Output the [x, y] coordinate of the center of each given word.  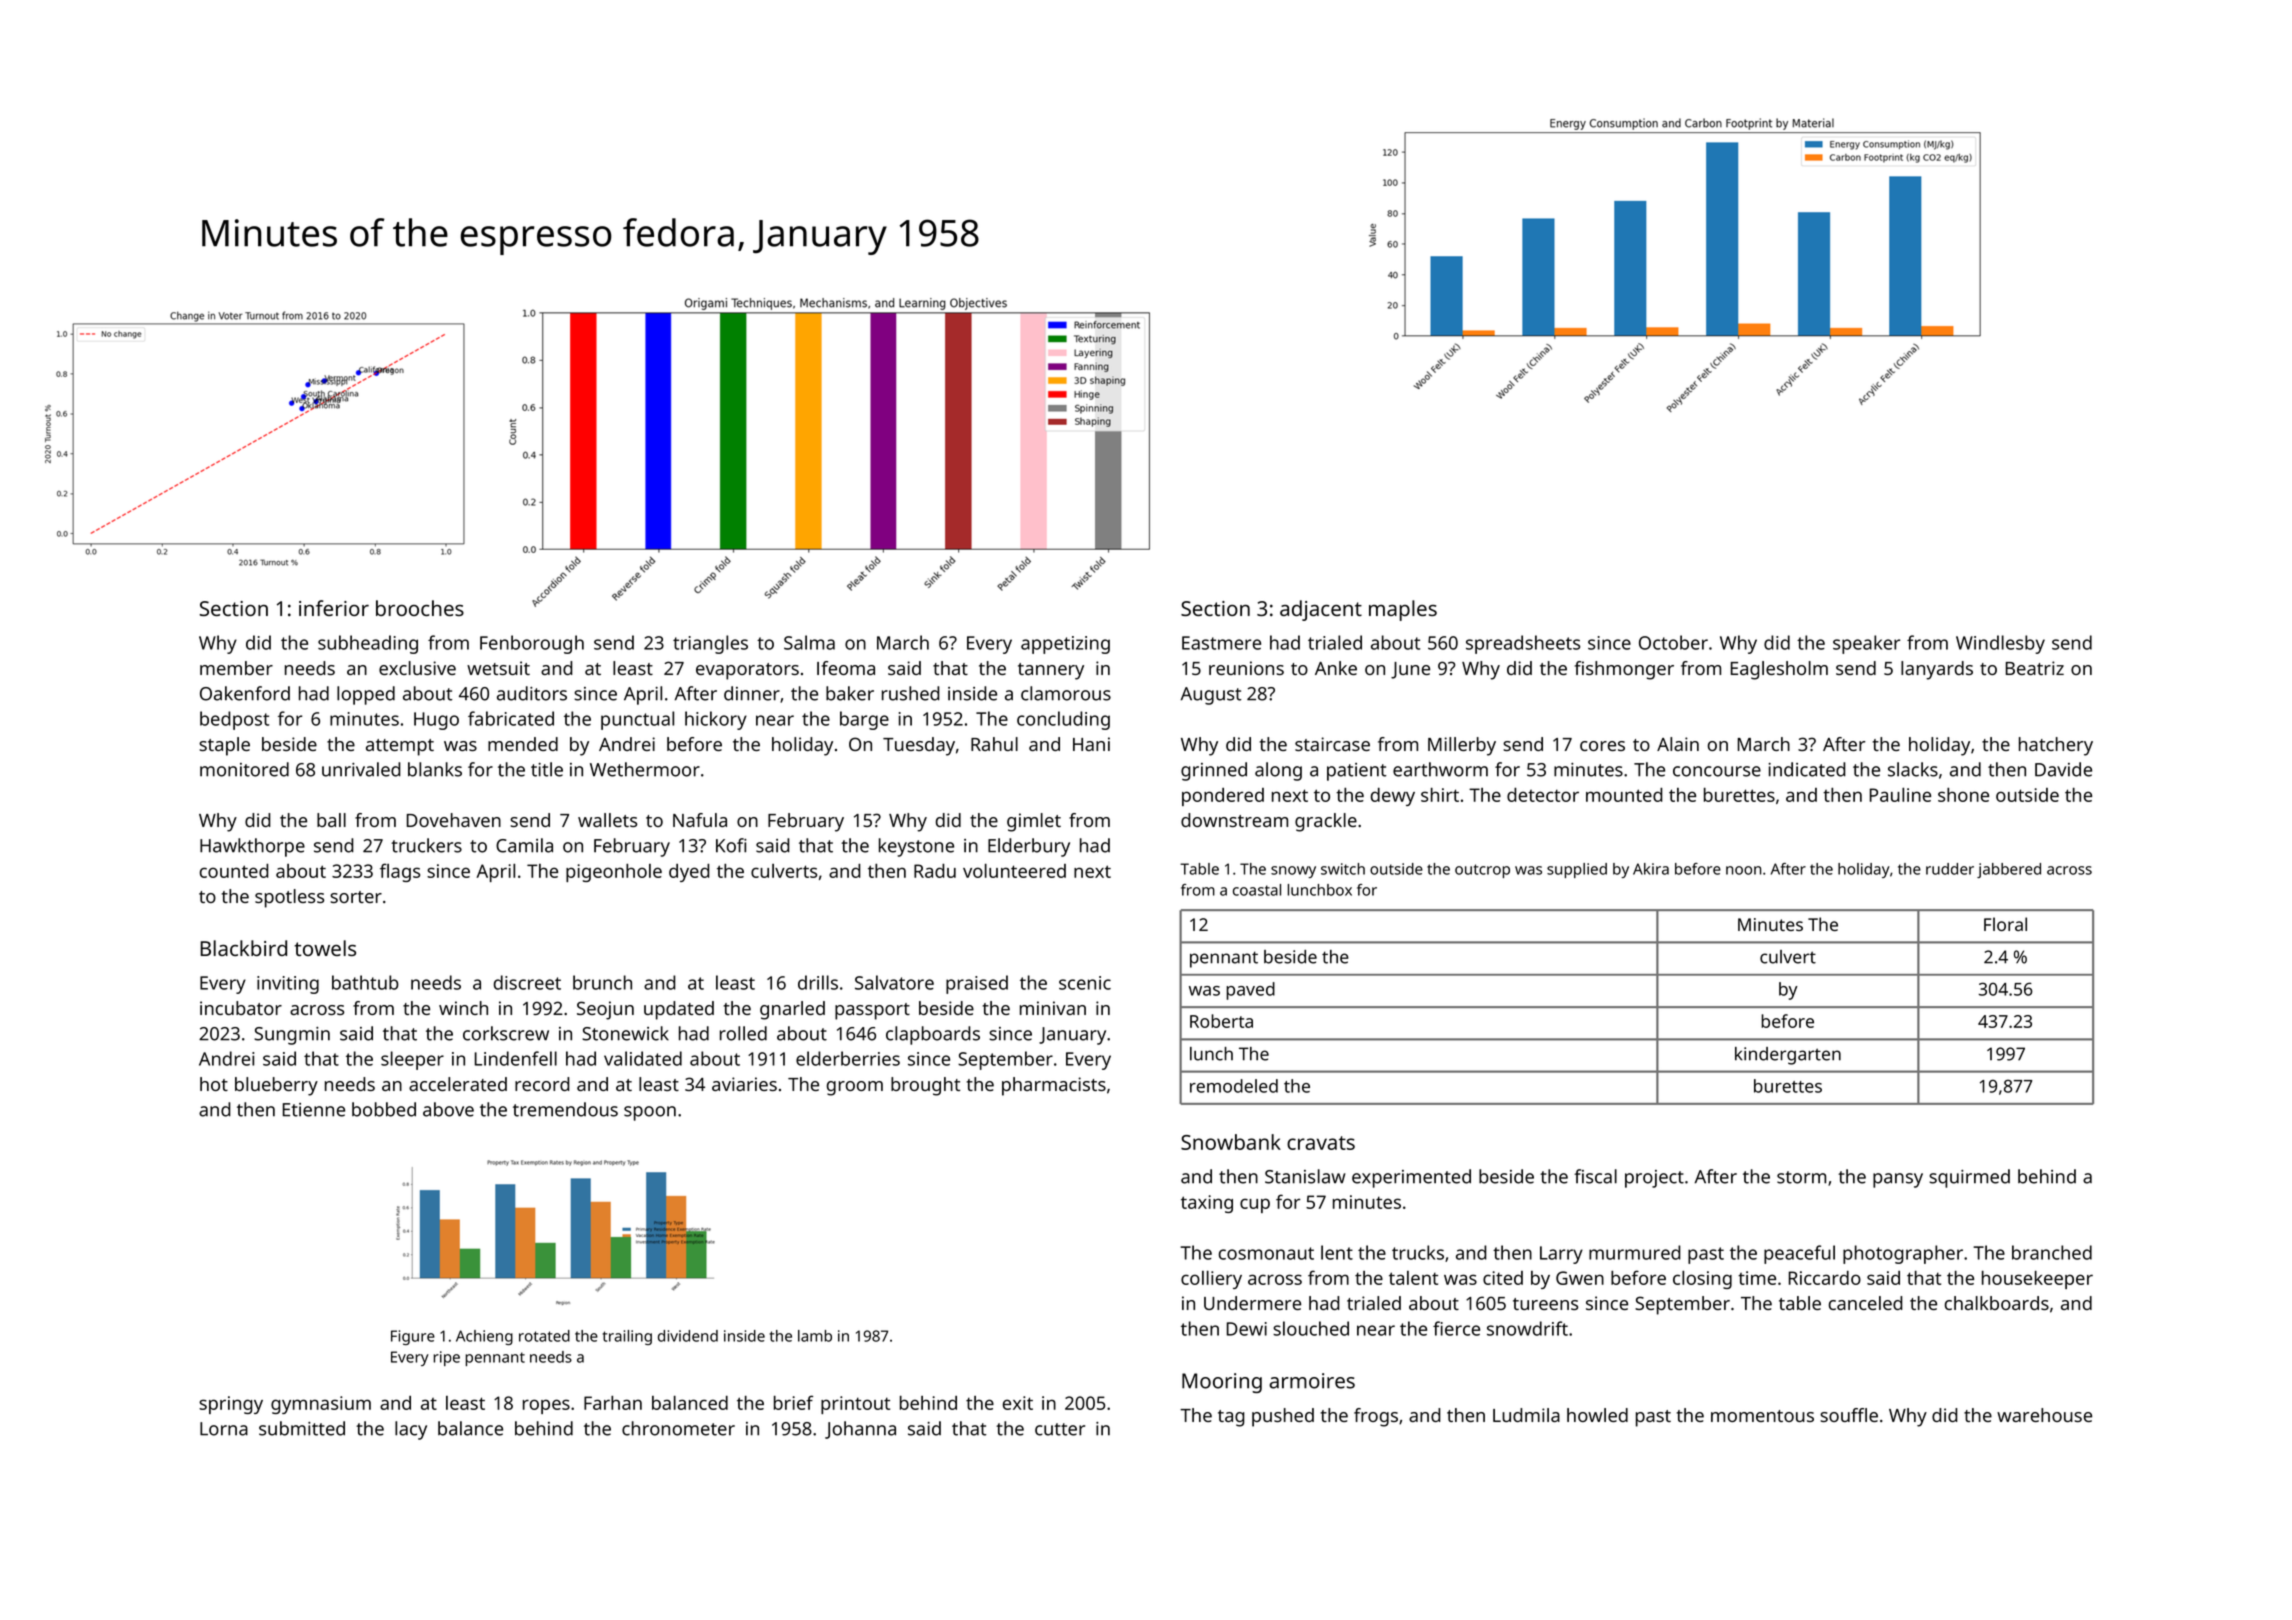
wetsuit [498, 668]
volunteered [1014, 871]
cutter [1060, 1429]
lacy [411, 1430]
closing [1702, 1280]
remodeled [1234, 1086]
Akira [1651, 869]
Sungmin [292, 1036]
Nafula [700, 820]
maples [1403, 610]
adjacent [1321, 610]
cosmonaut [1266, 1253]
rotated [544, 1336]
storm [1801, 1177]
